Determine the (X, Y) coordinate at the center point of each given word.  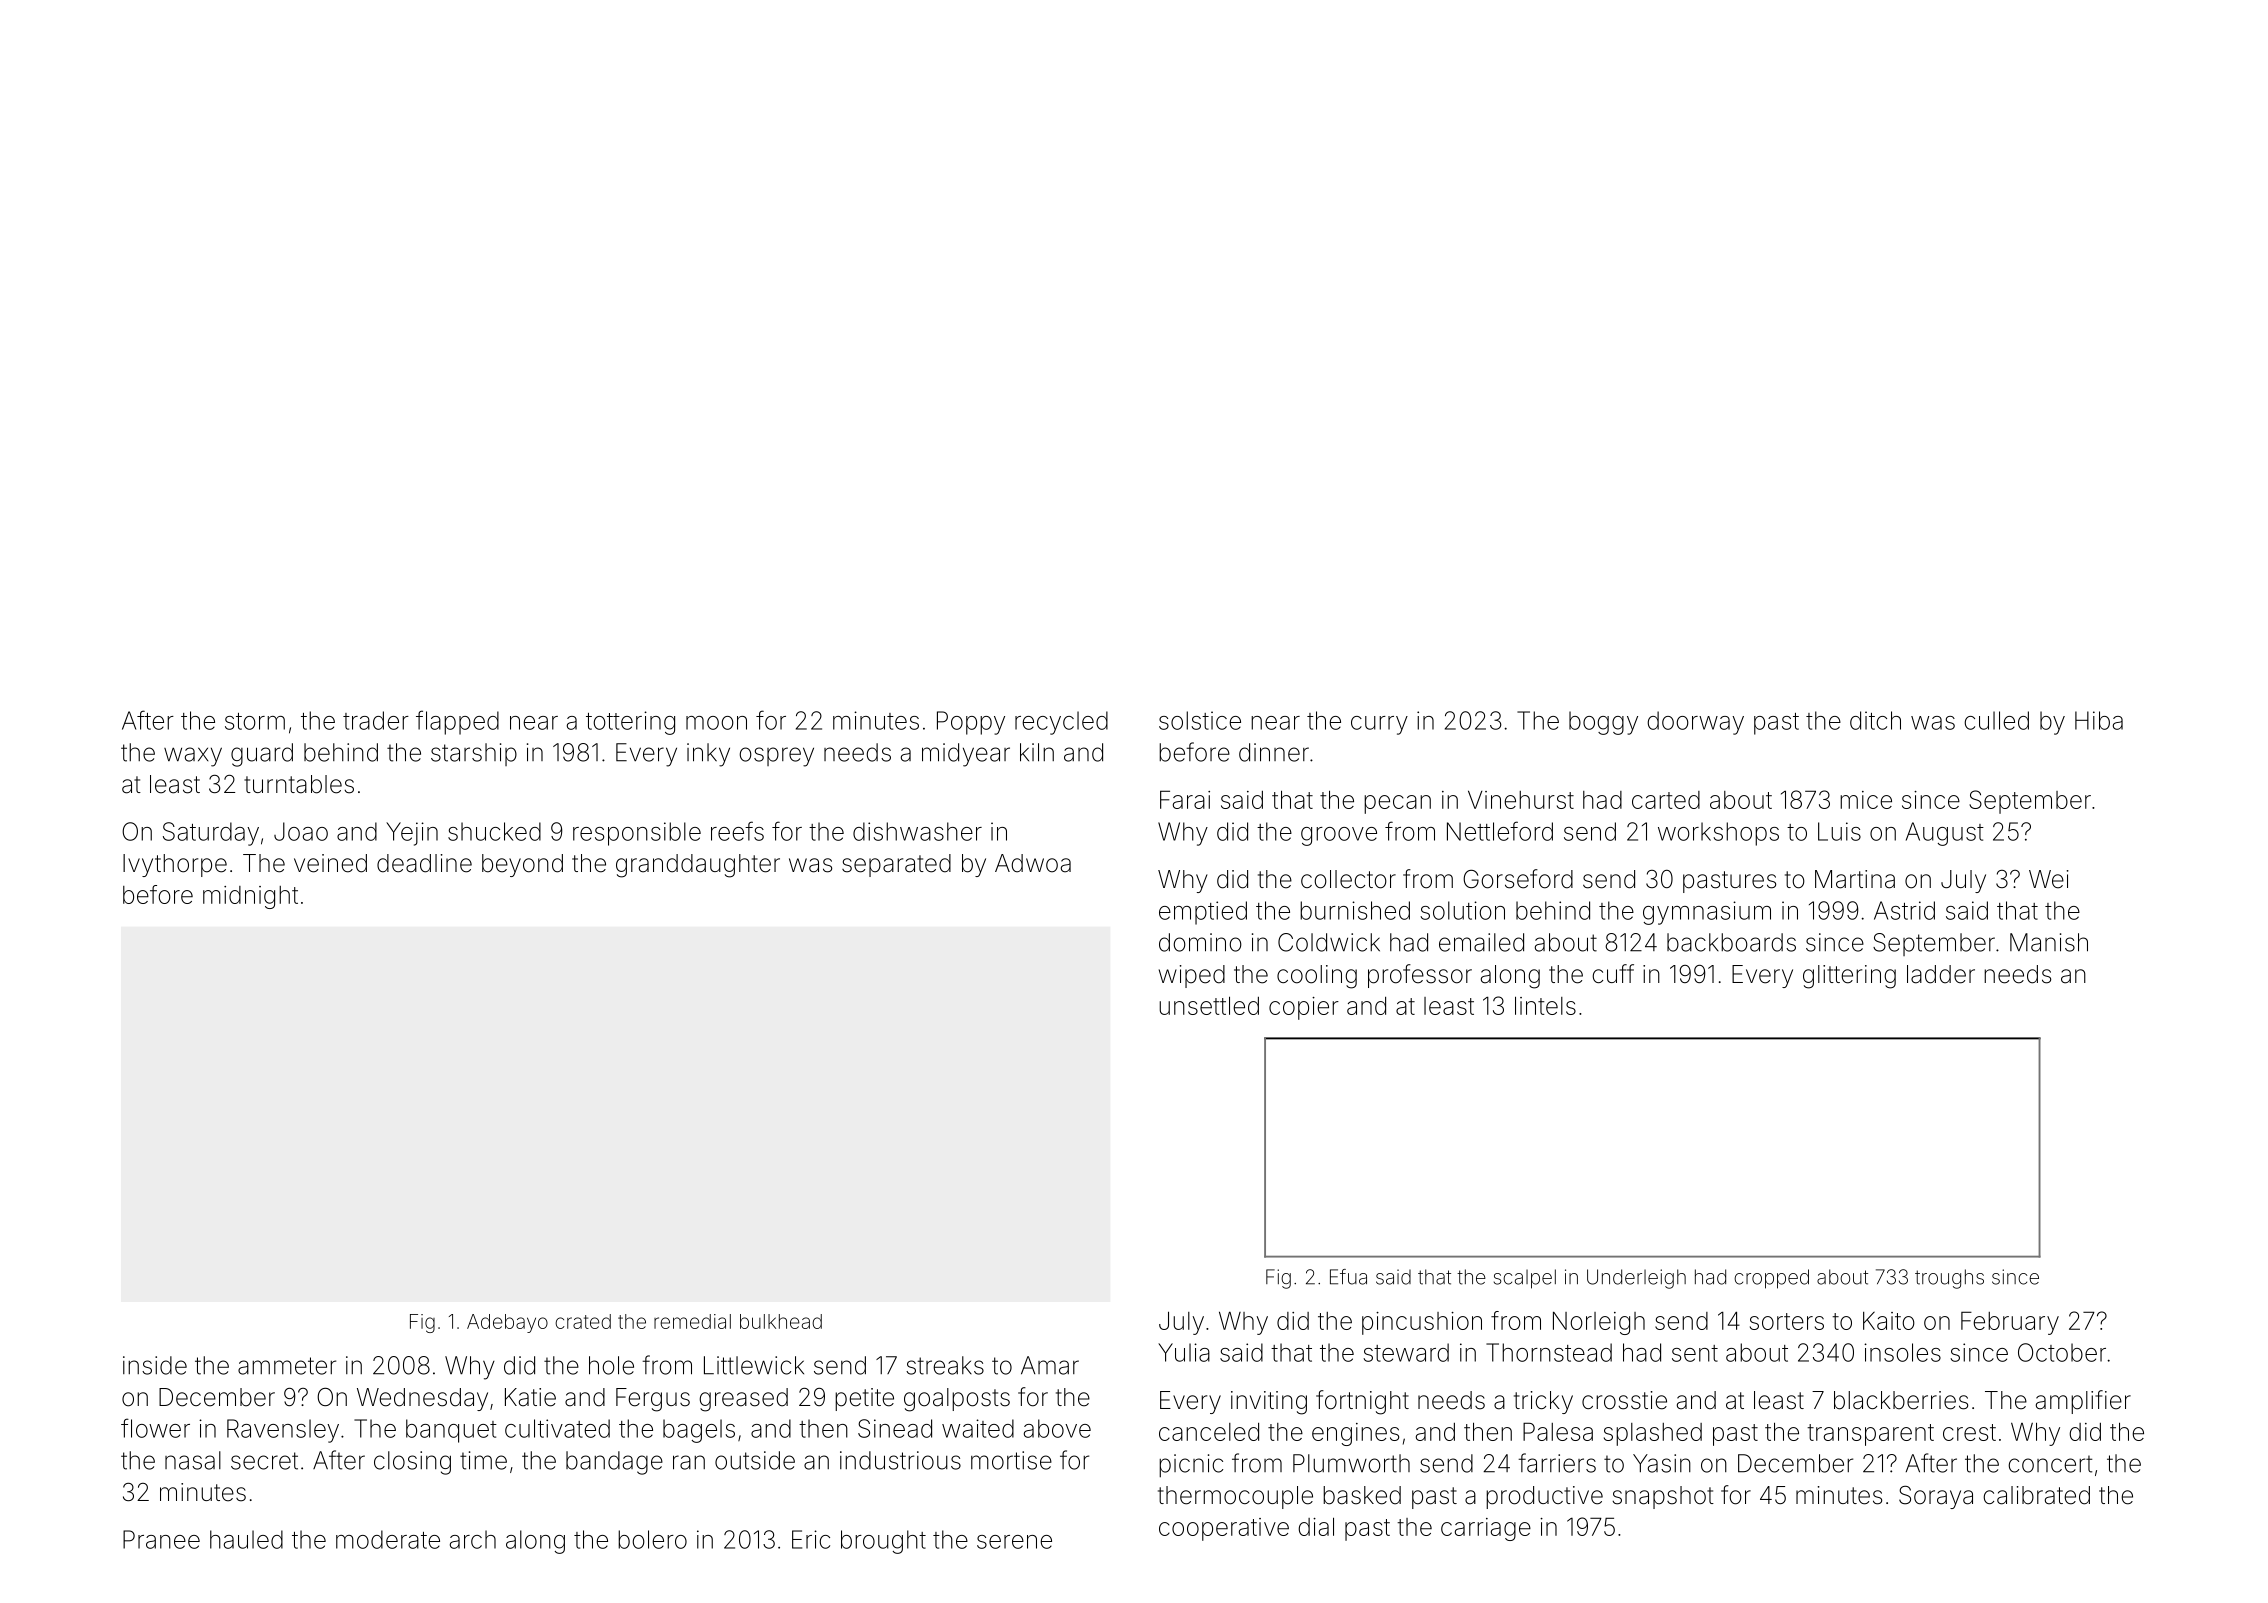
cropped (1771, 1279)
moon (716, 723)
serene (1014, 1542)
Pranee (161, 1539)
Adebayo (507, 1323)
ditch (1875, 720)
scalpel (1525, 1279)
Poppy (971, 723)
